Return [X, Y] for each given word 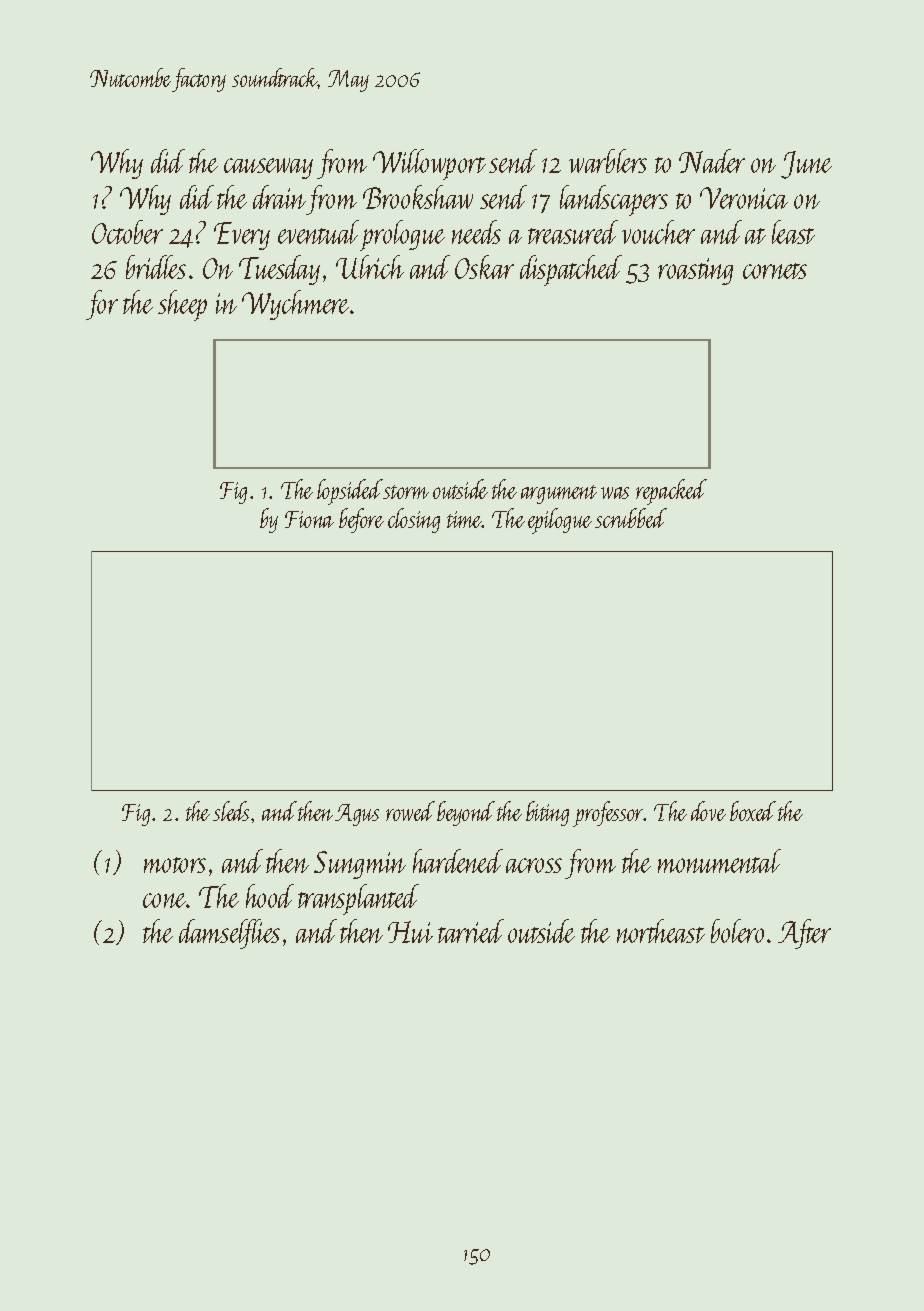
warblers [608, 161]
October [127, 232]
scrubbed [631, 518]
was [615, 493]
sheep [182, 305]
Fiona [309, 519]
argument [559, 494]
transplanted [358, 899]
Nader [712, 161]
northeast [661, 931]
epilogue [560, 521]
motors [175, 865]
